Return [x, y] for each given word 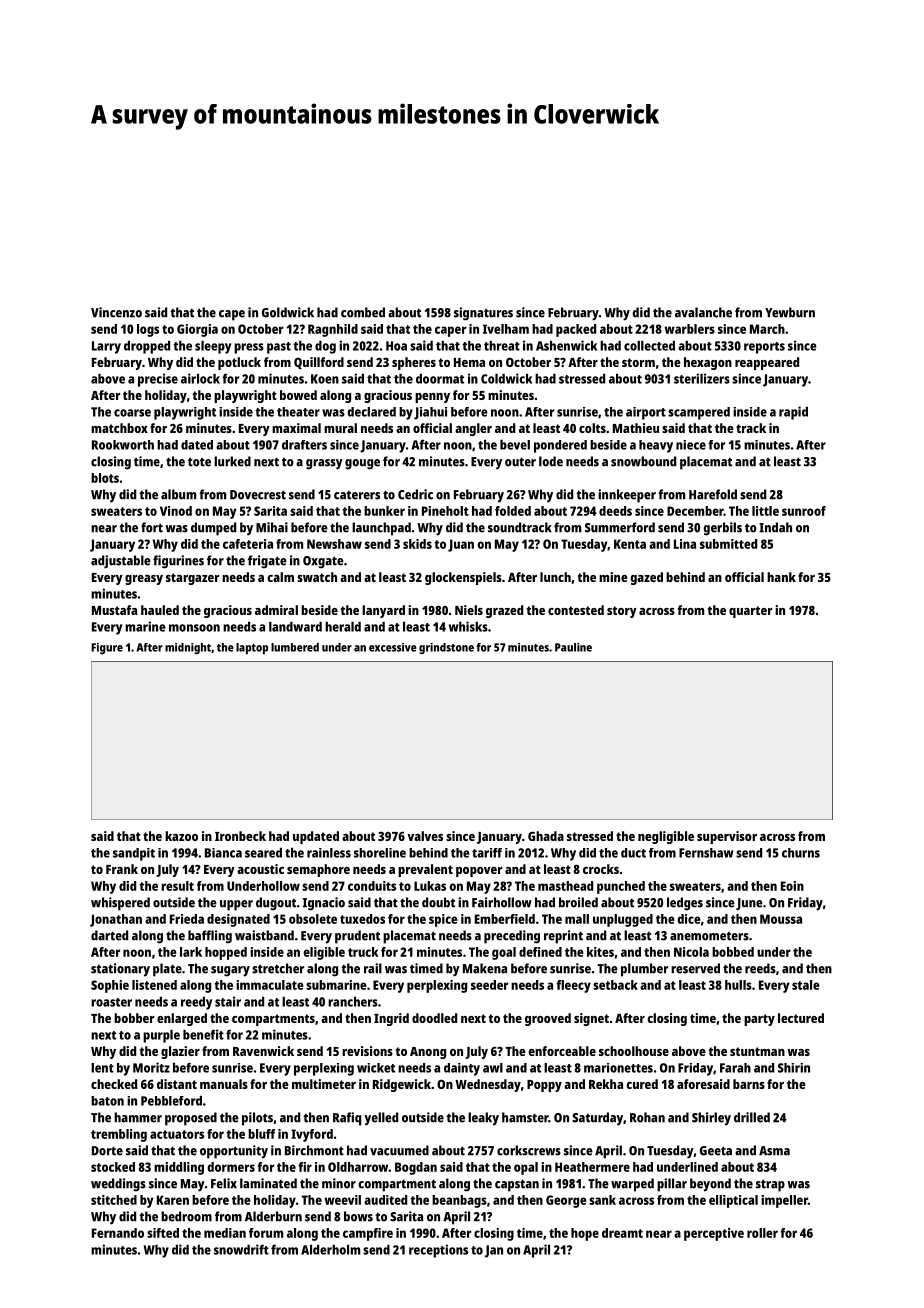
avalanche [703, 312]
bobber [134, 1018]
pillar [672, 1185]
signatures [483, 314]
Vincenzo [116, 312]
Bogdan [416, 1168]
